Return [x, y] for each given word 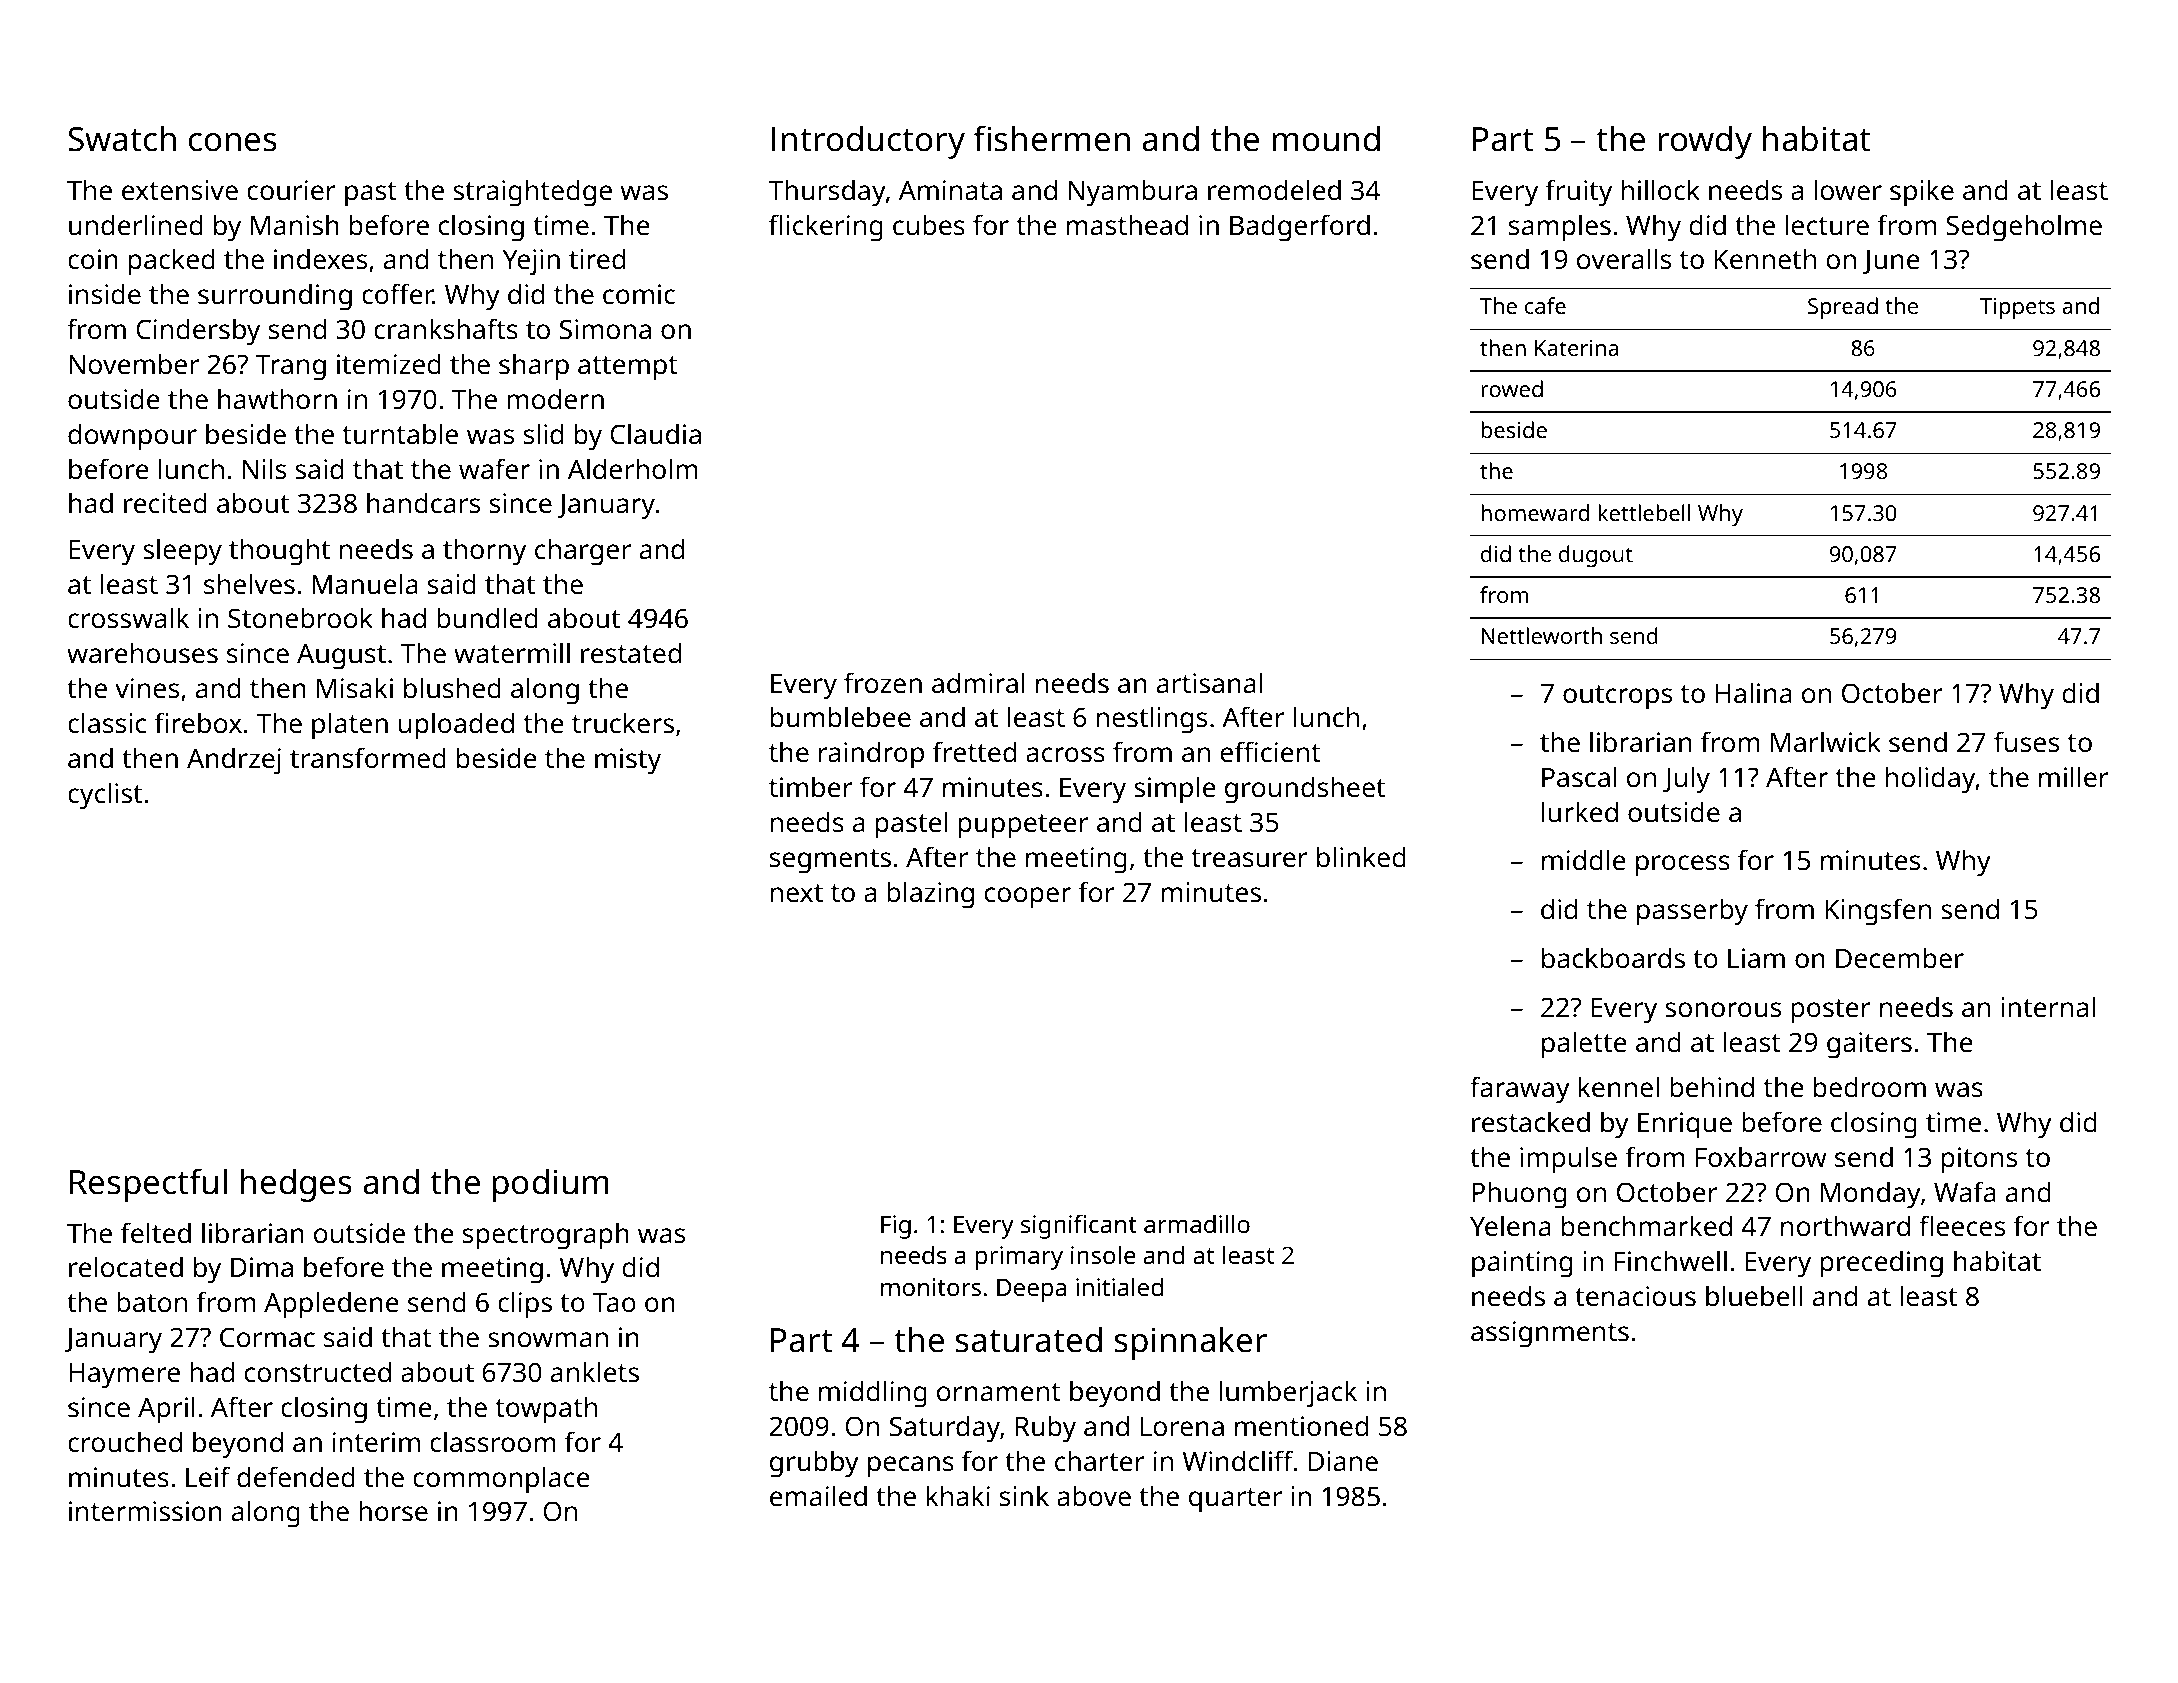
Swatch [122, 138]
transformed [368, 758]
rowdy [1705, 142]
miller [2074, 777]
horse [393, 1511]
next [797, 893]
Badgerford [1300, 228]
